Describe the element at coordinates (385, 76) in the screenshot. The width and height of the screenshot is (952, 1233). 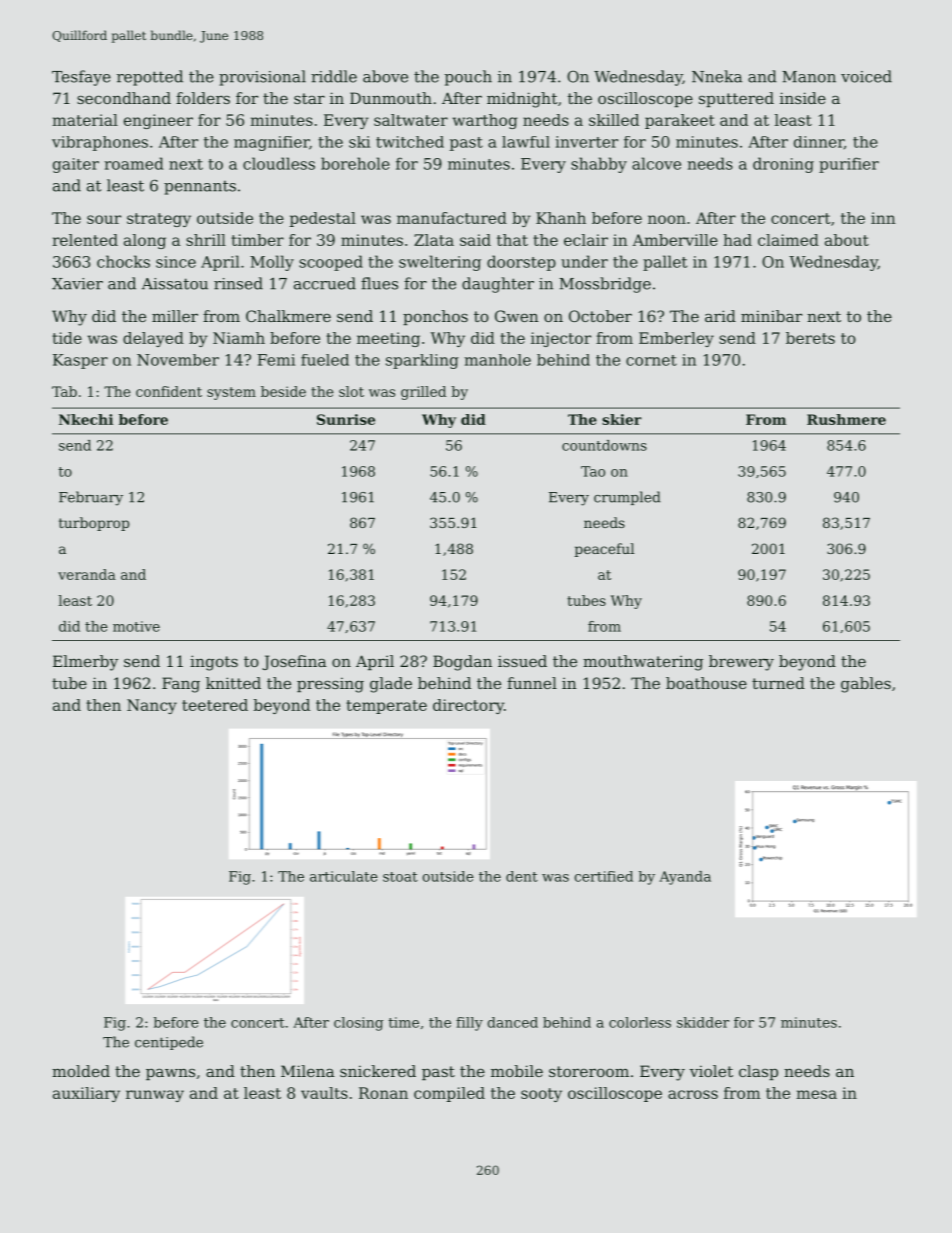
I see `above` at that location.
